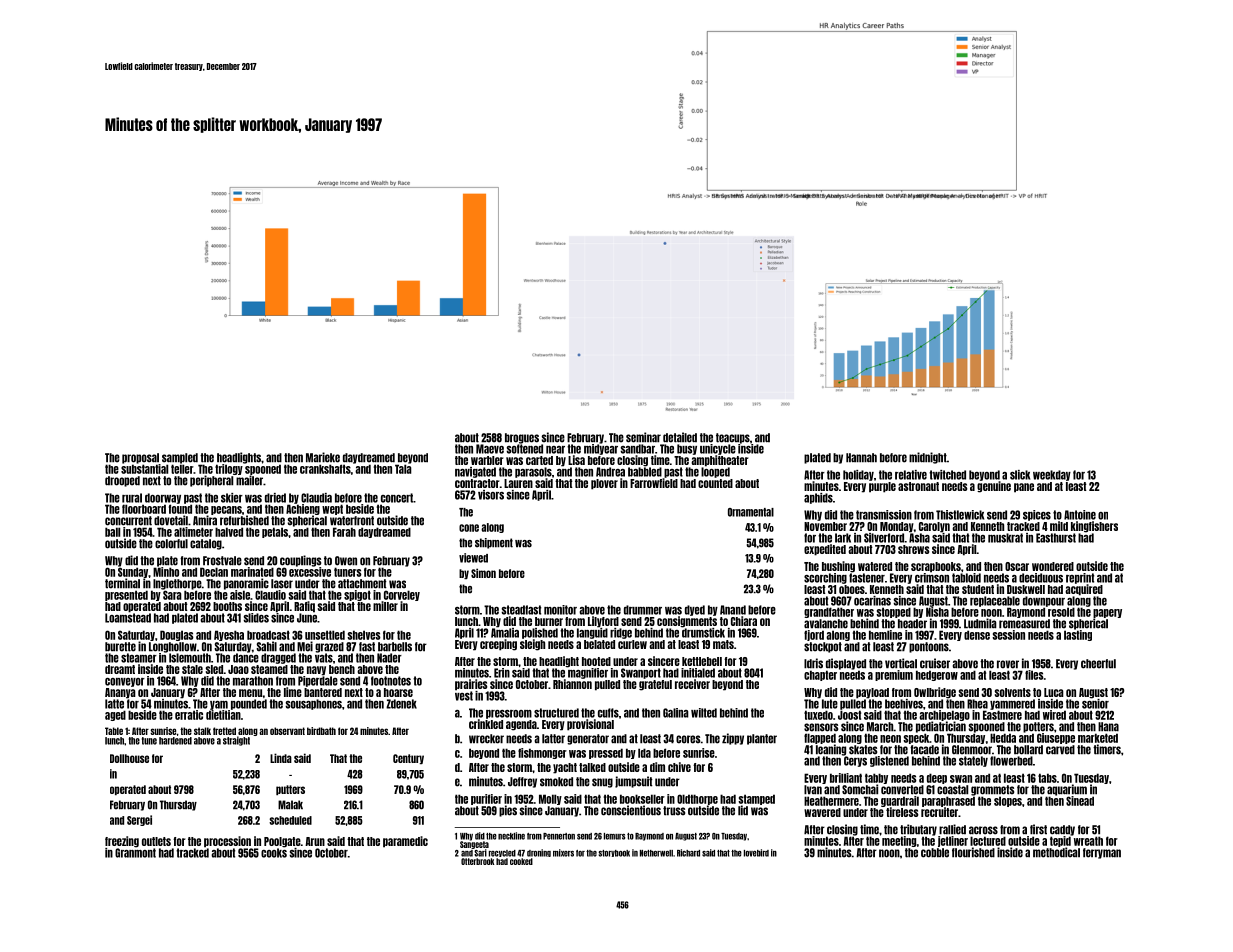  What do you see at coordinates (1034, 675) in the document?
I see `files` at bounding box center [1034, 675].
